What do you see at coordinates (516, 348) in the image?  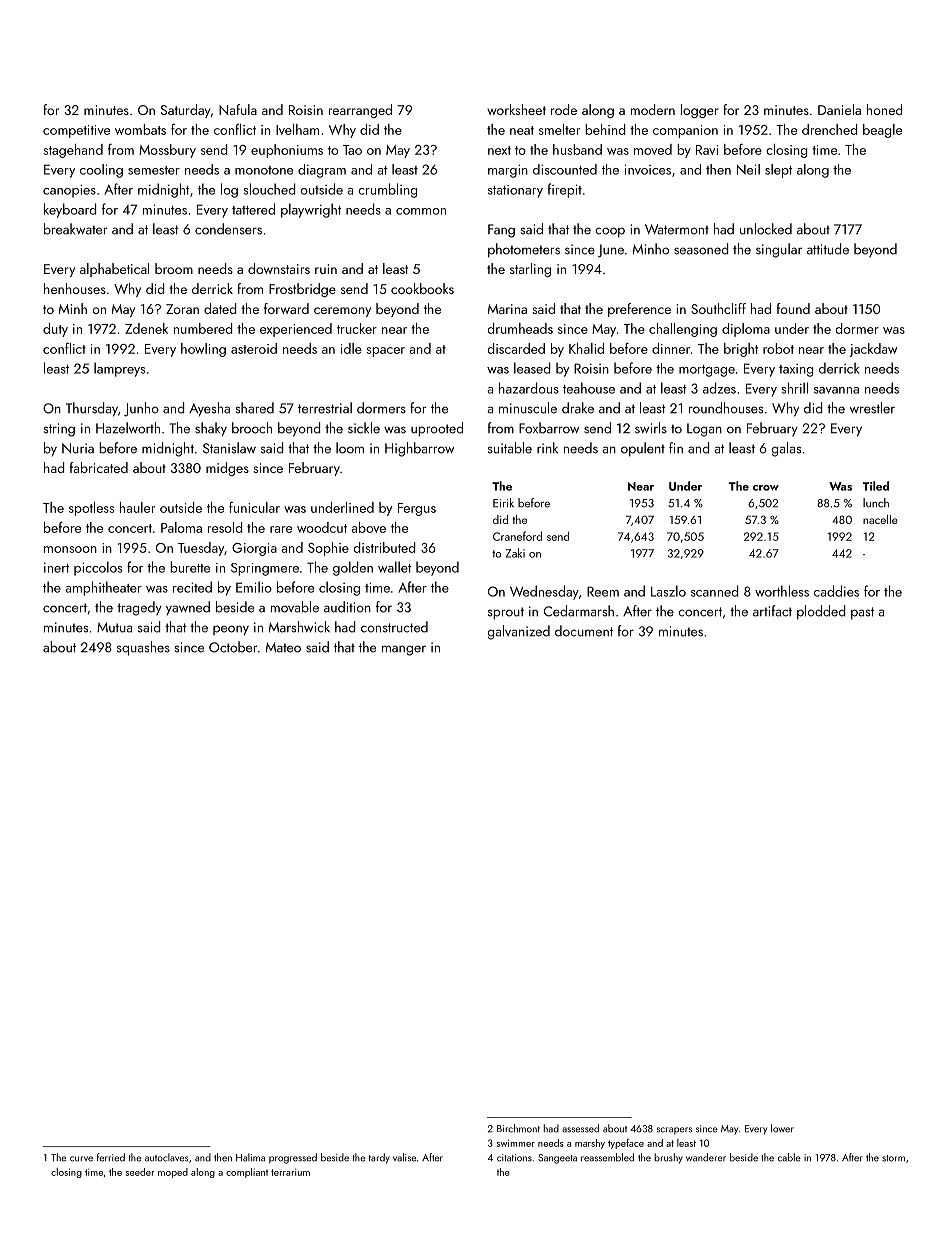 I see `discarded` at bounding box center [516, 348].
